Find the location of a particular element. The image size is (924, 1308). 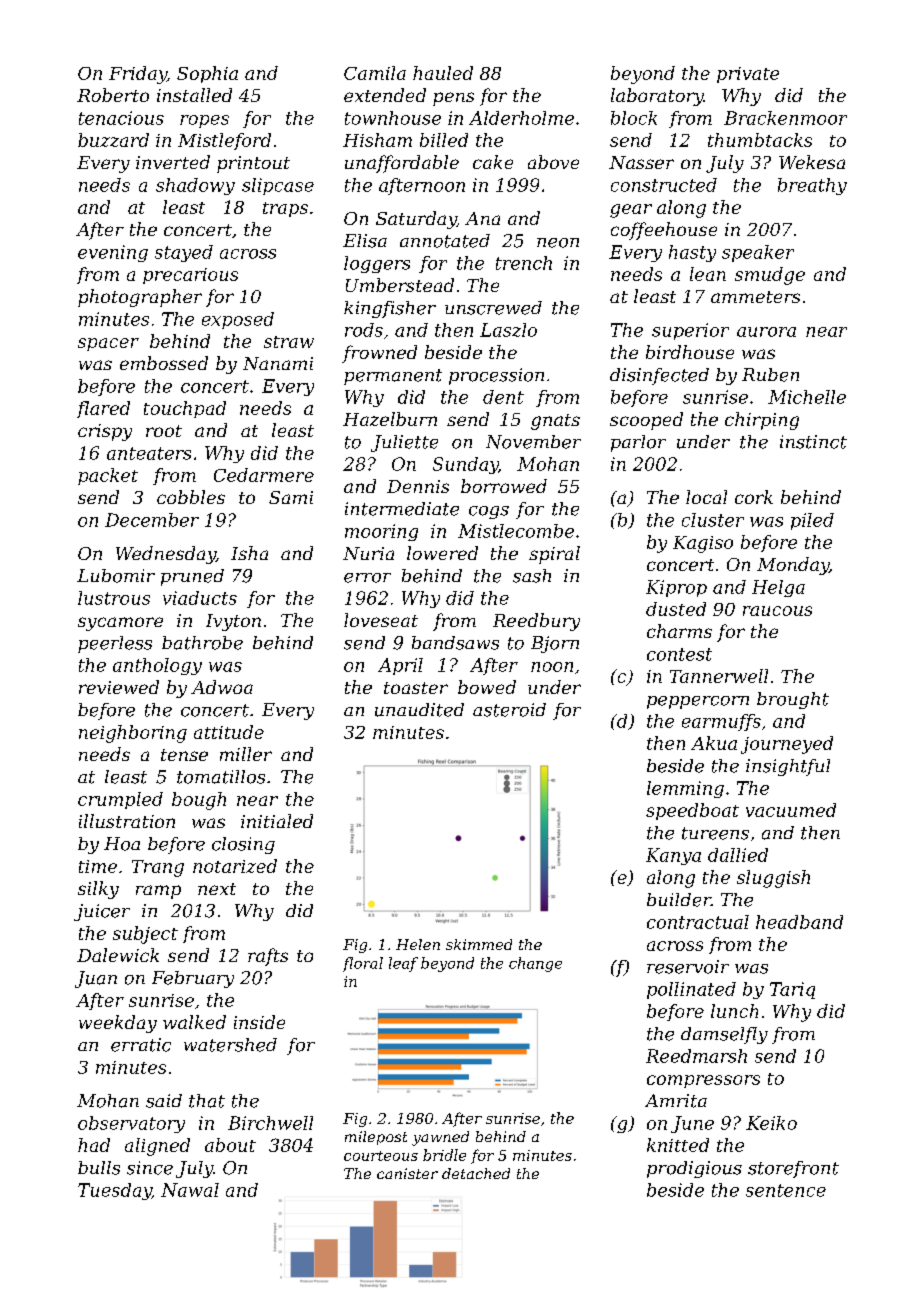

instinct is located at coordinates (813, 442).
